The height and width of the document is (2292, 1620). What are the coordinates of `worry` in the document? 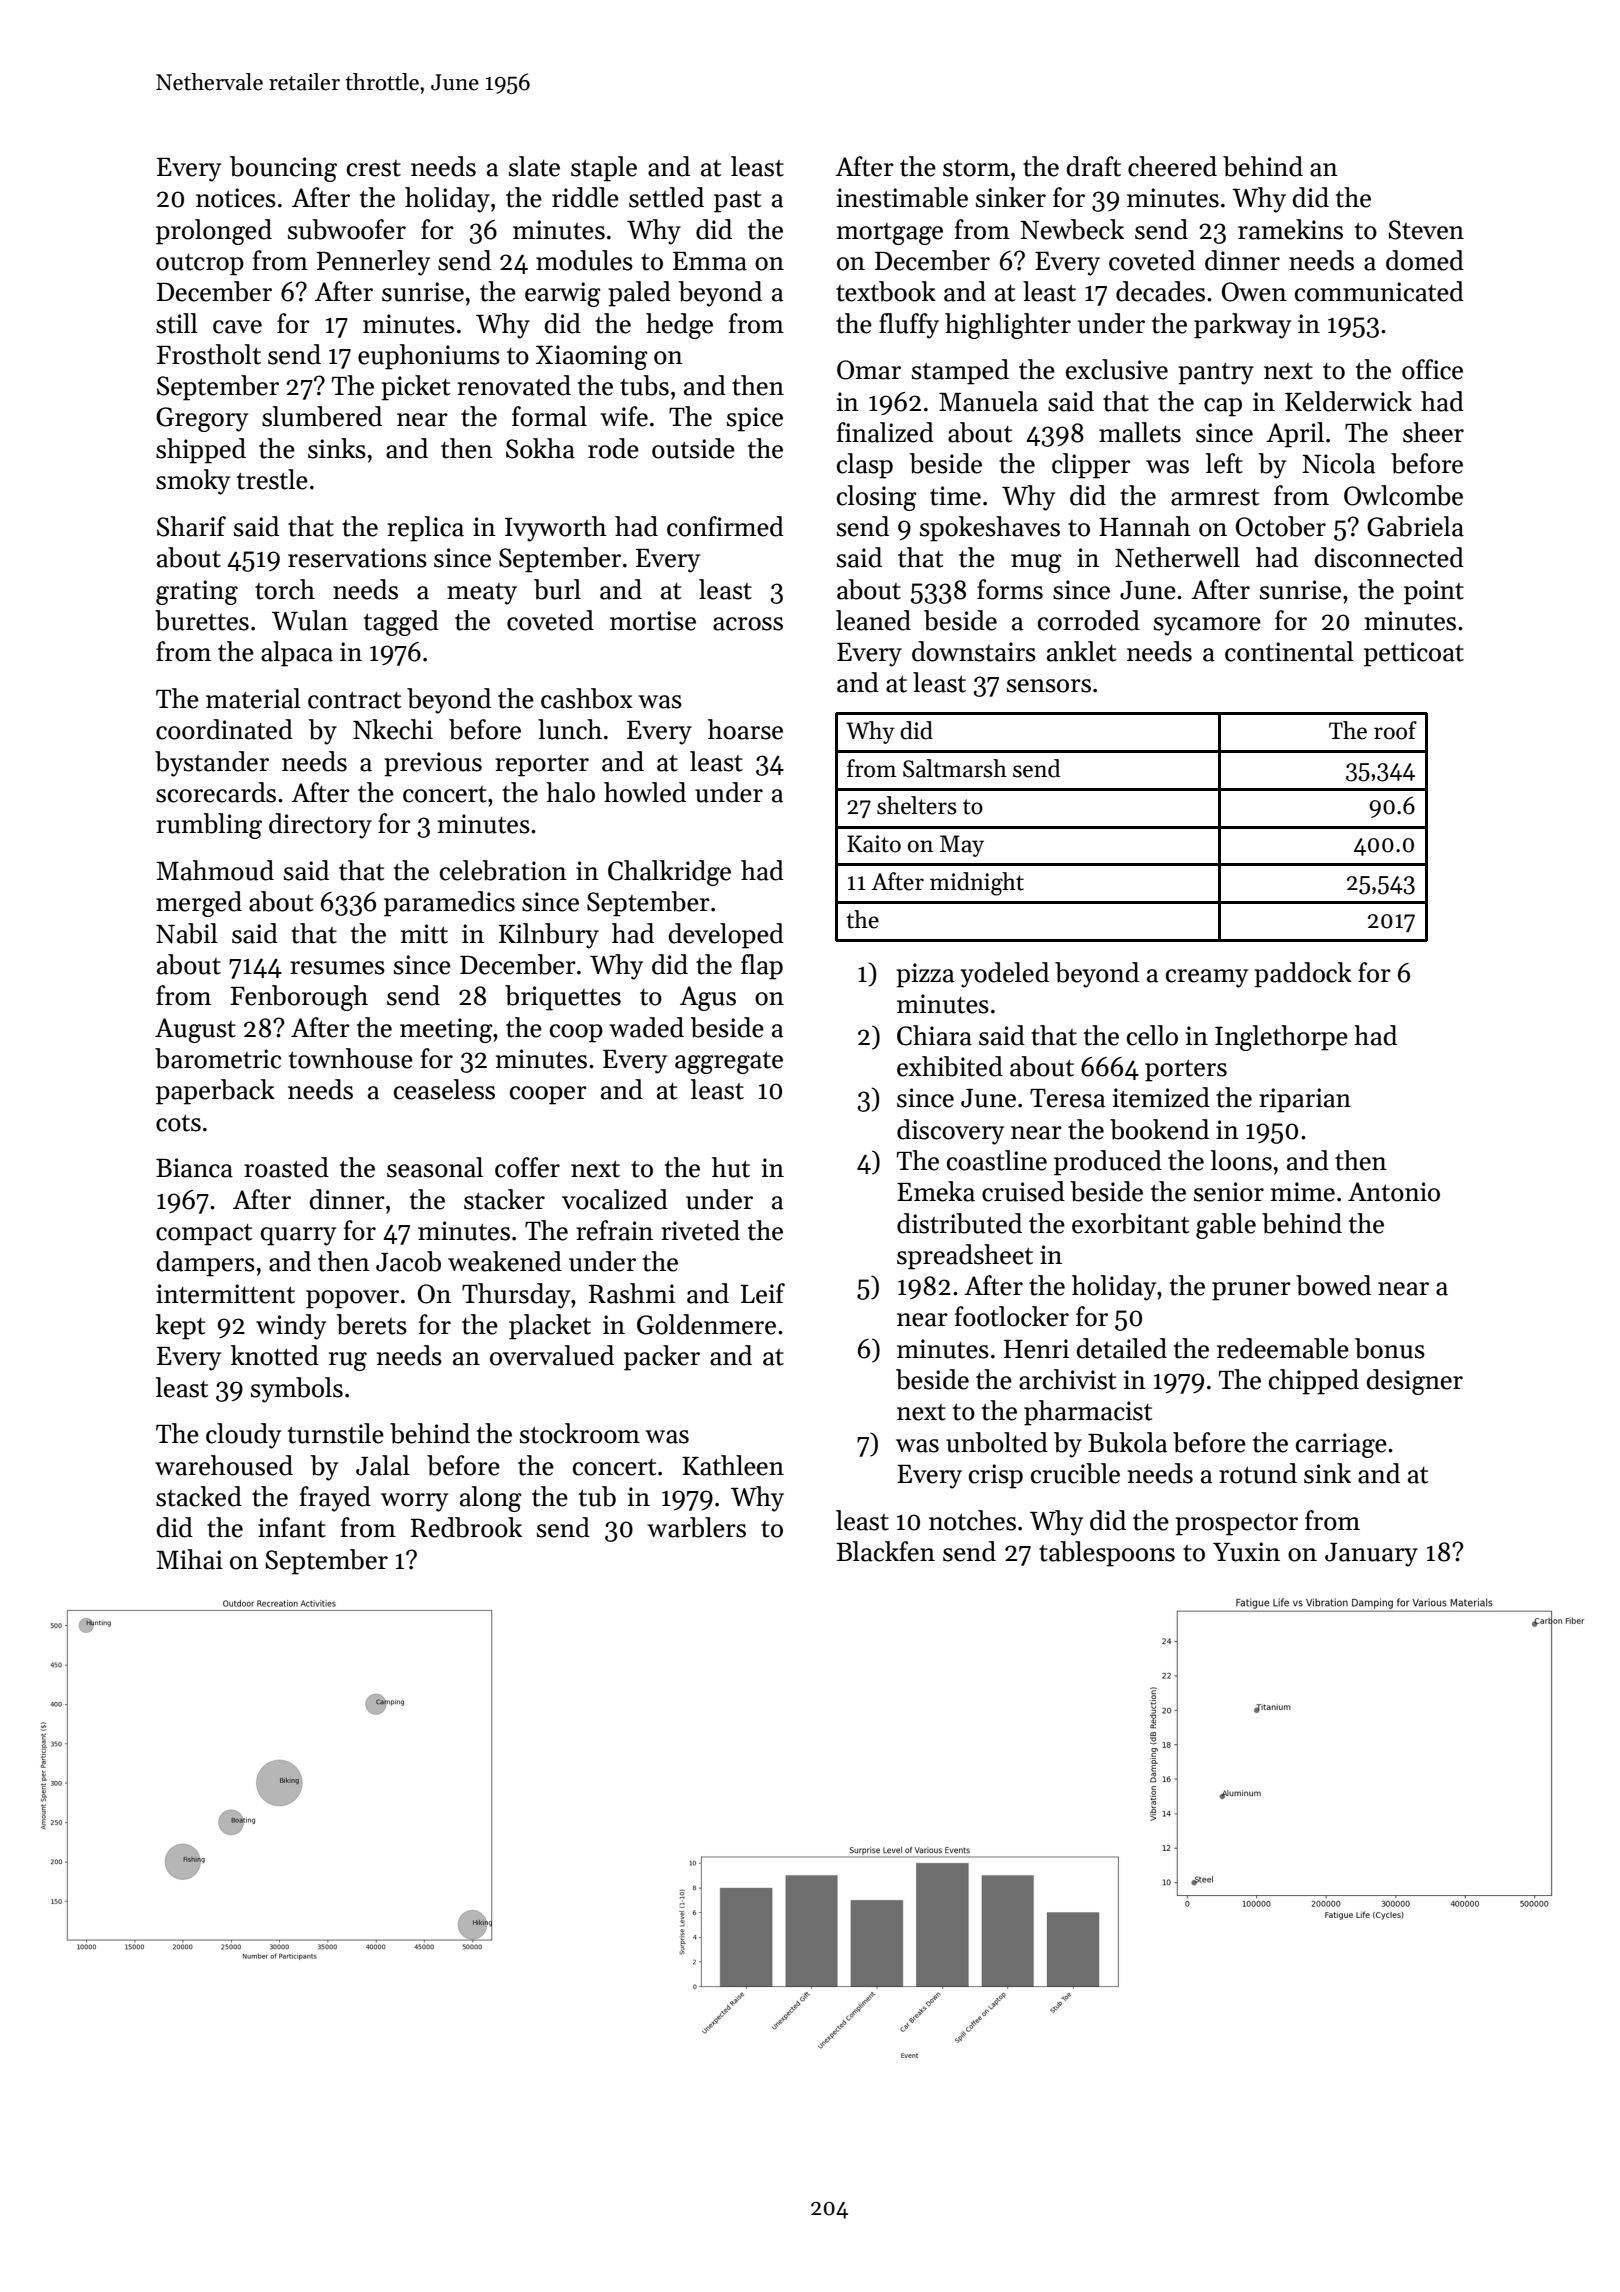 It's located at (414, 1502).
